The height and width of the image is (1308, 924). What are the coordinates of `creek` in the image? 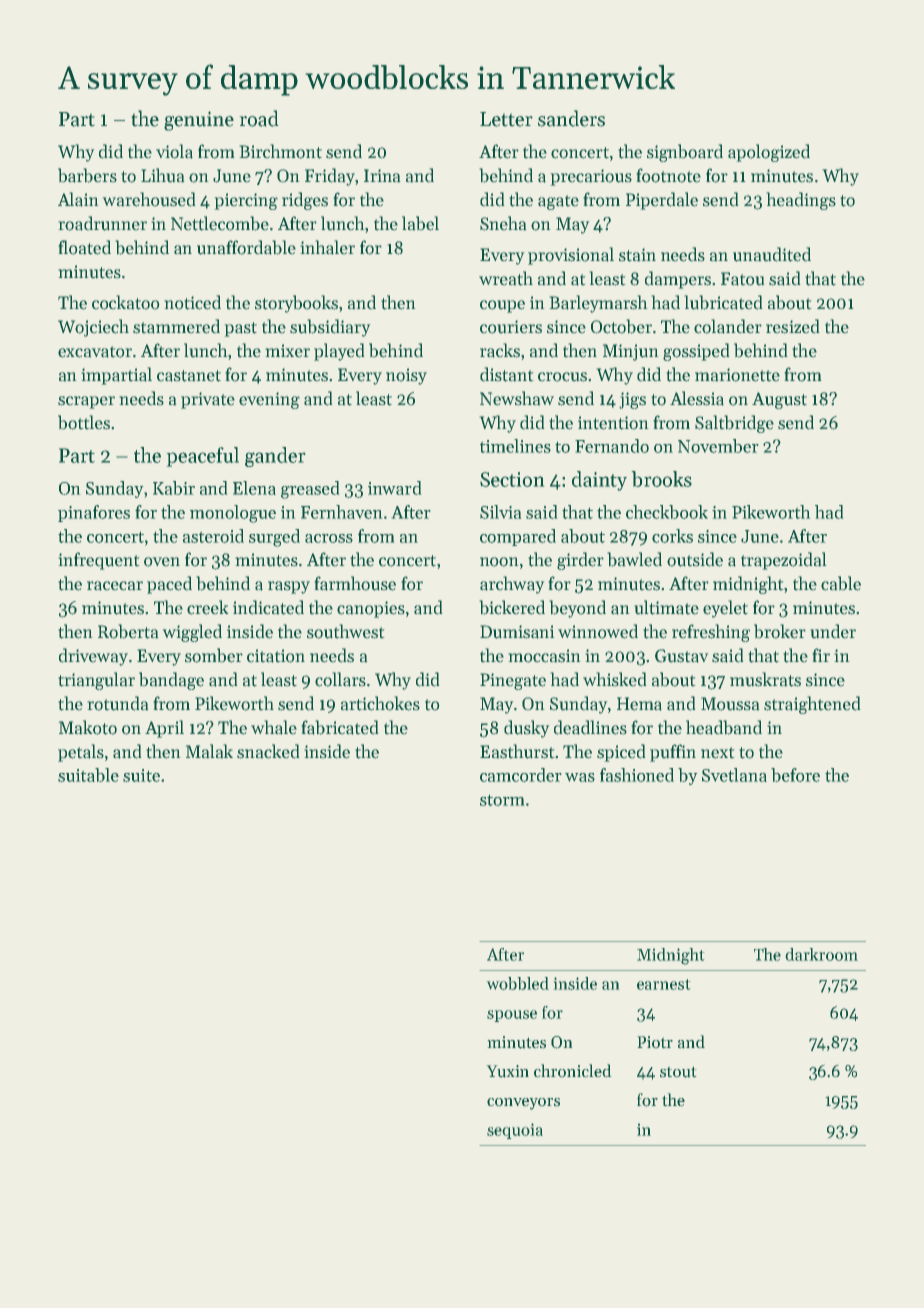 It's located at (207, 607).
